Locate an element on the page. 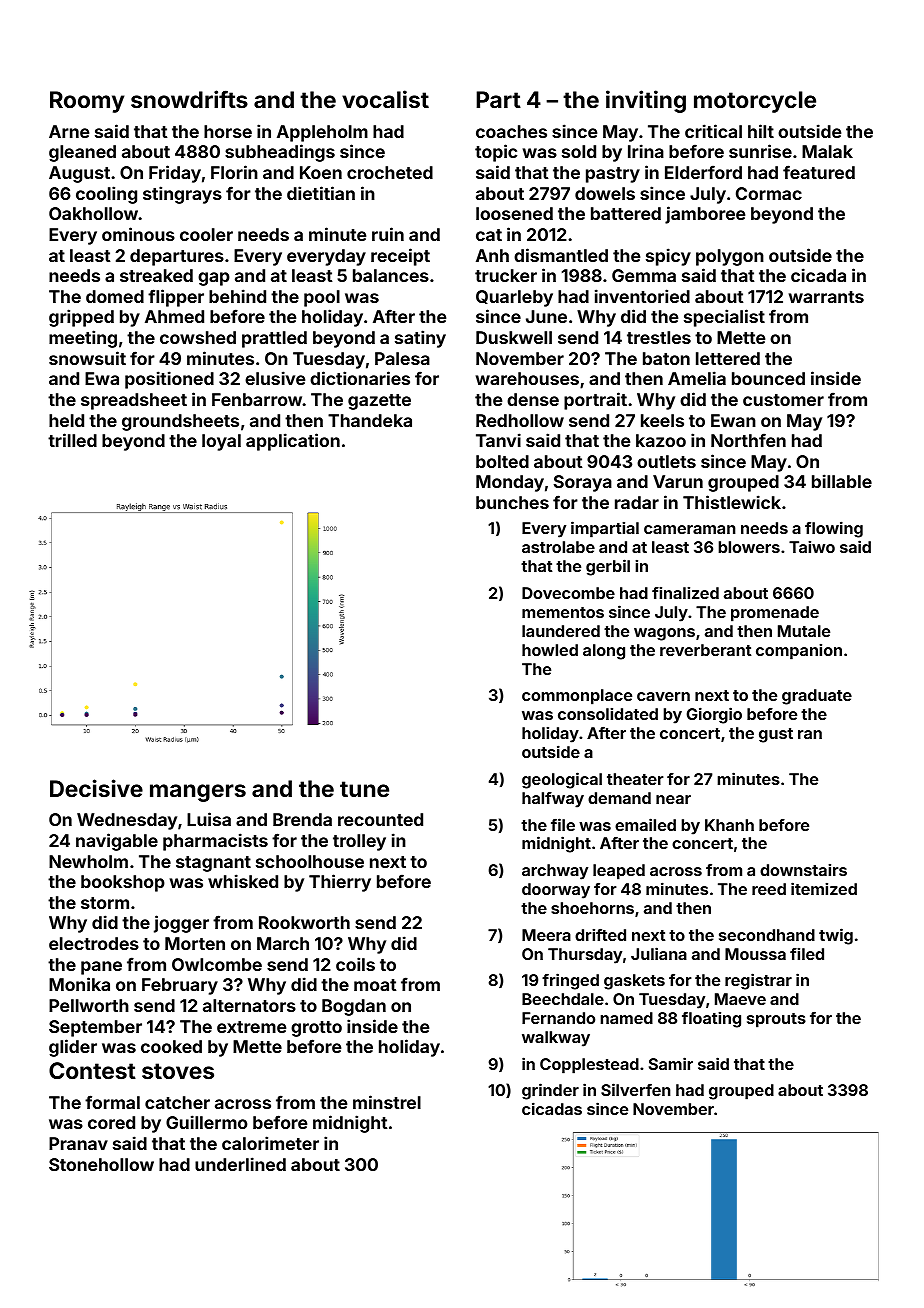 This image has width=924, height=1308. ominous is located at coordinates (138, 234).
